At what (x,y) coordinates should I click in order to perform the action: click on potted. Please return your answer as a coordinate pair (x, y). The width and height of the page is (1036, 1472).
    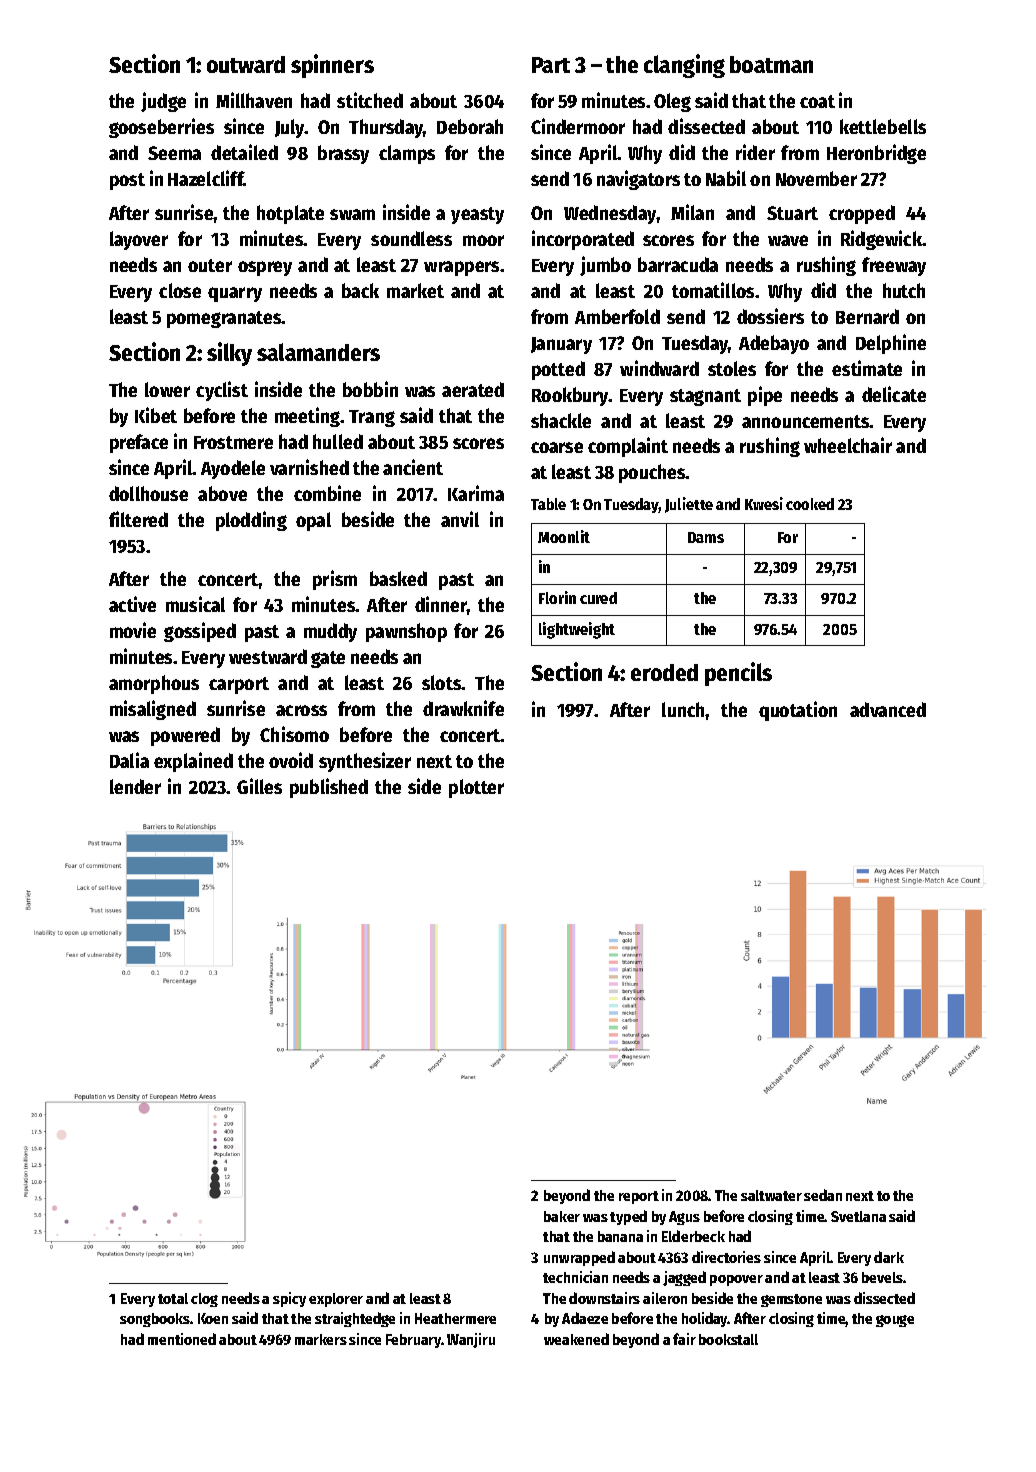
    Looking at the image, I should click on (558, 370).
